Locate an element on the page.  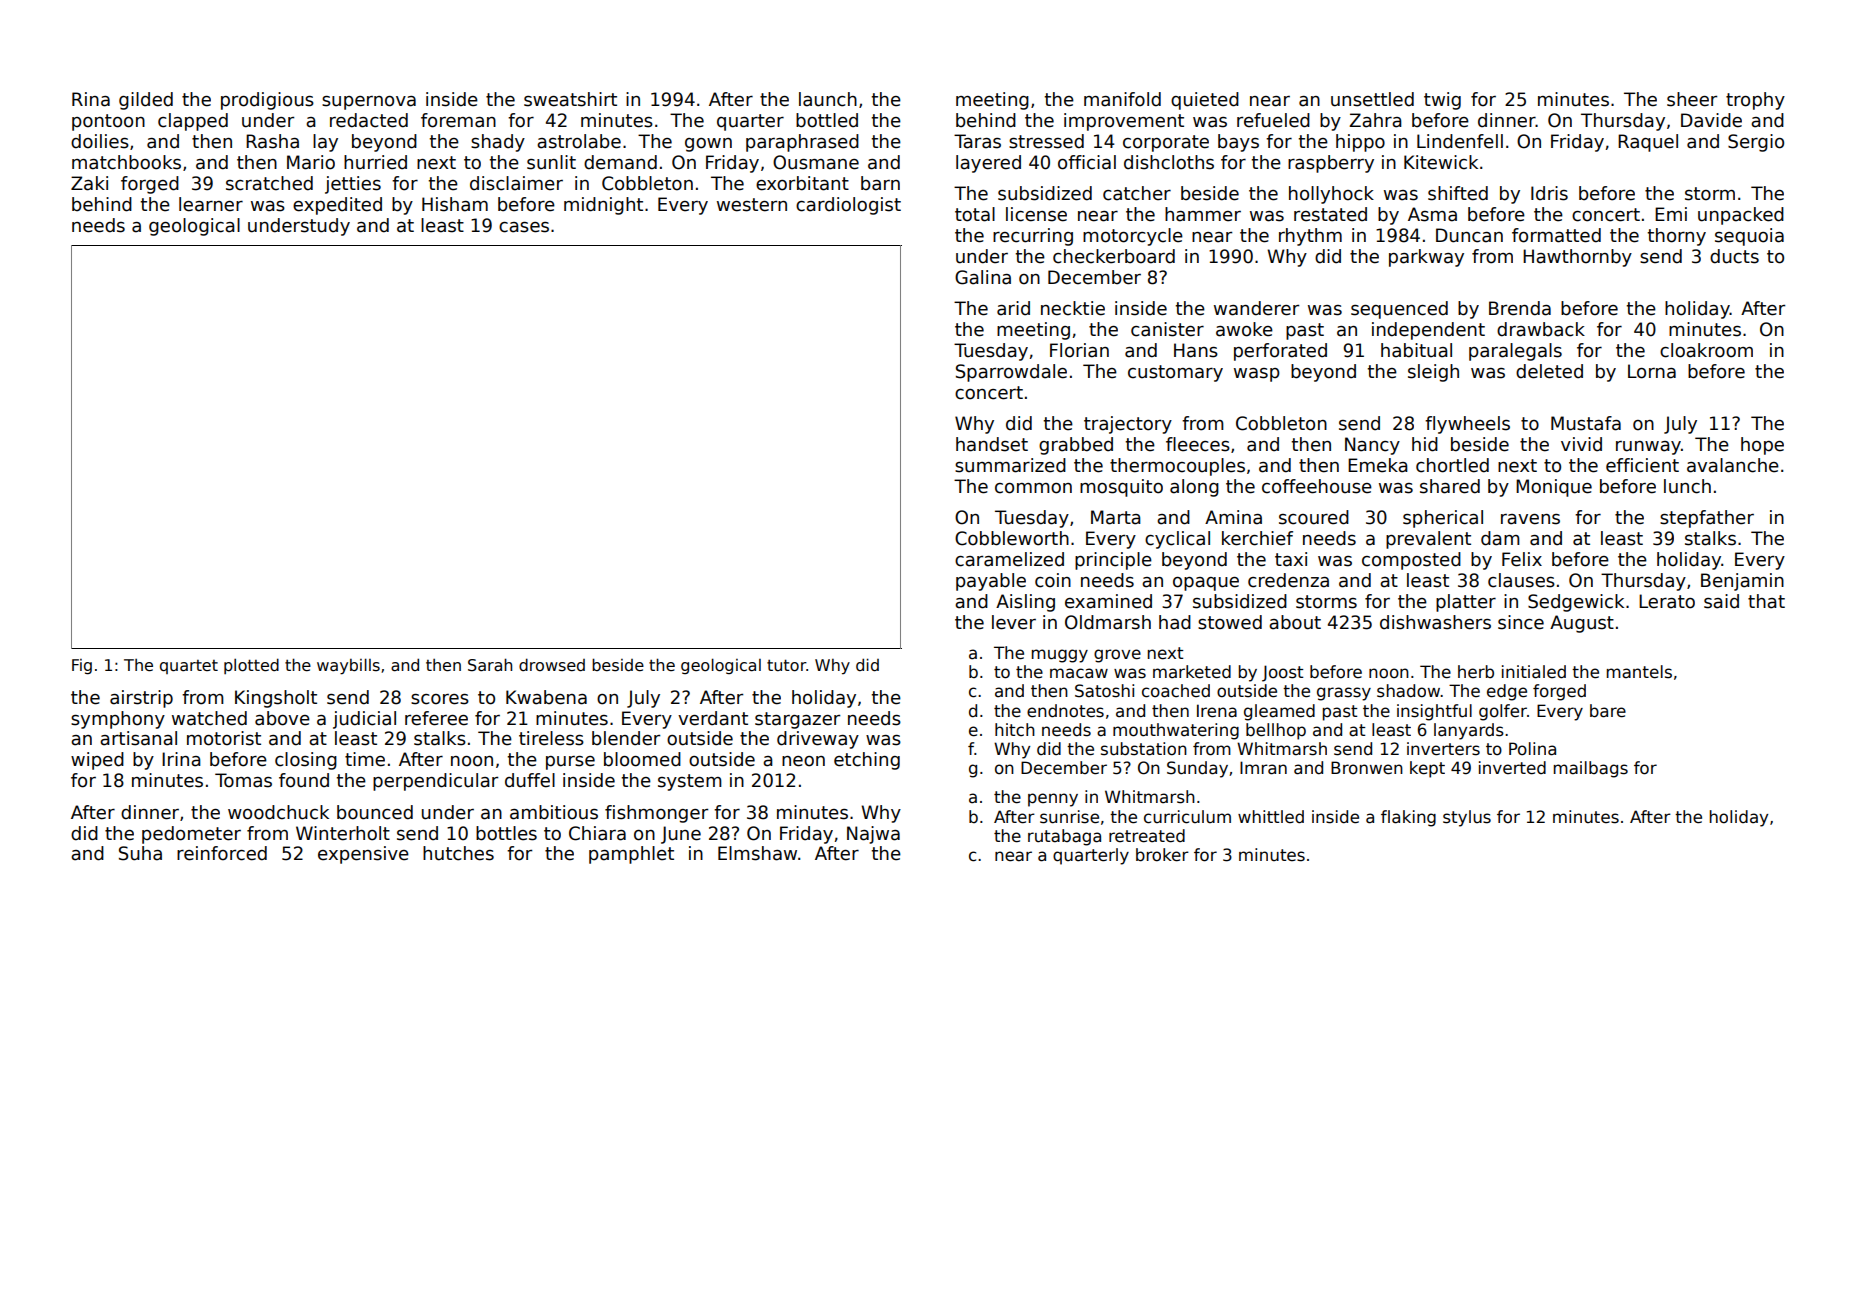
doilies is located at coordinates (100, 141).
